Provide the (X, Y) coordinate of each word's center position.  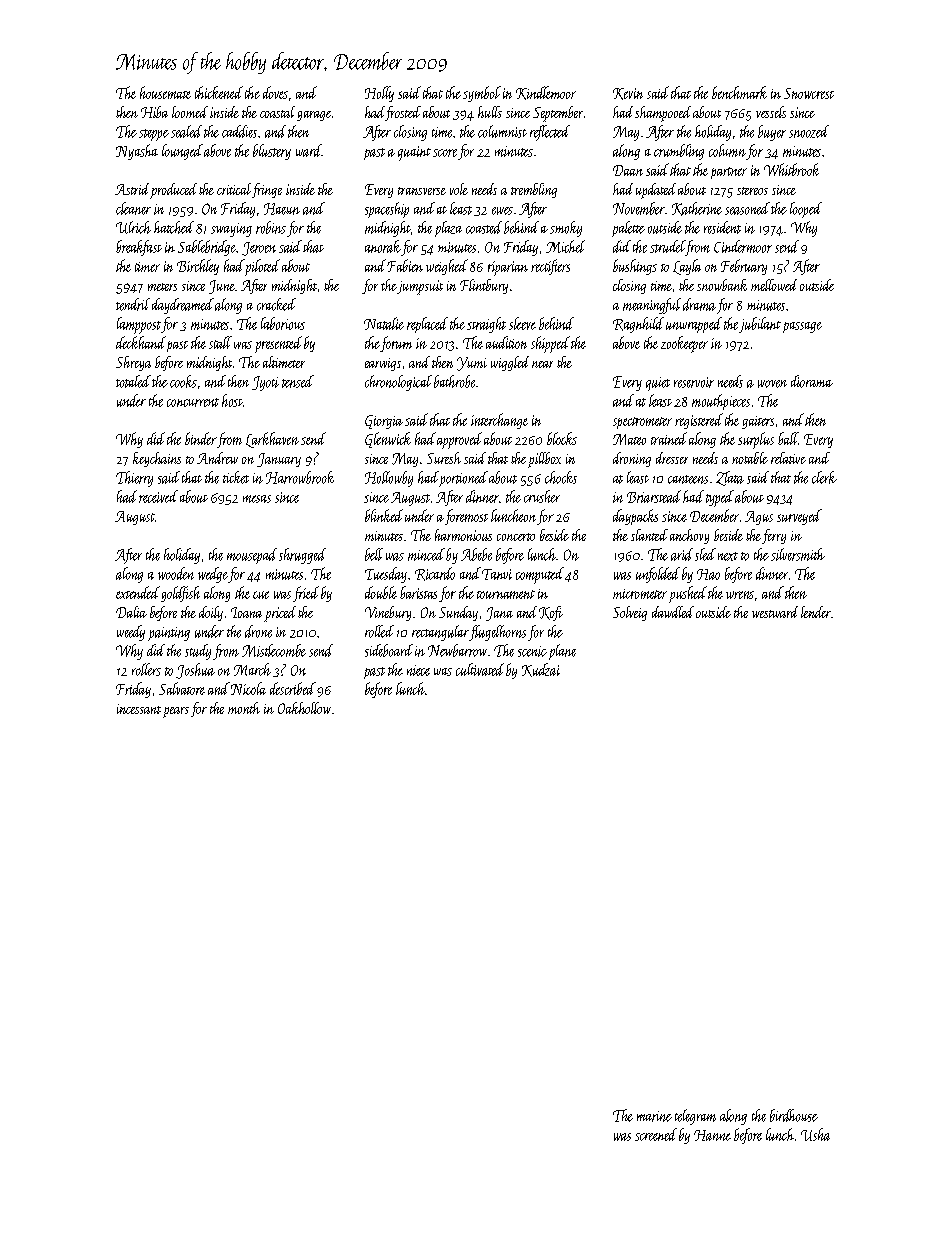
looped (806, 210)
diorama (812, 381)
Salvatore (182, 688)
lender (816, 612)
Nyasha (137, 152)
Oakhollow (304, 708)
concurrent (193, 402)
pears (176, 712)
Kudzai (541, 670)
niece (418, 670)
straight (486, 325)
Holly (379, 94)
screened (656, 1134)
